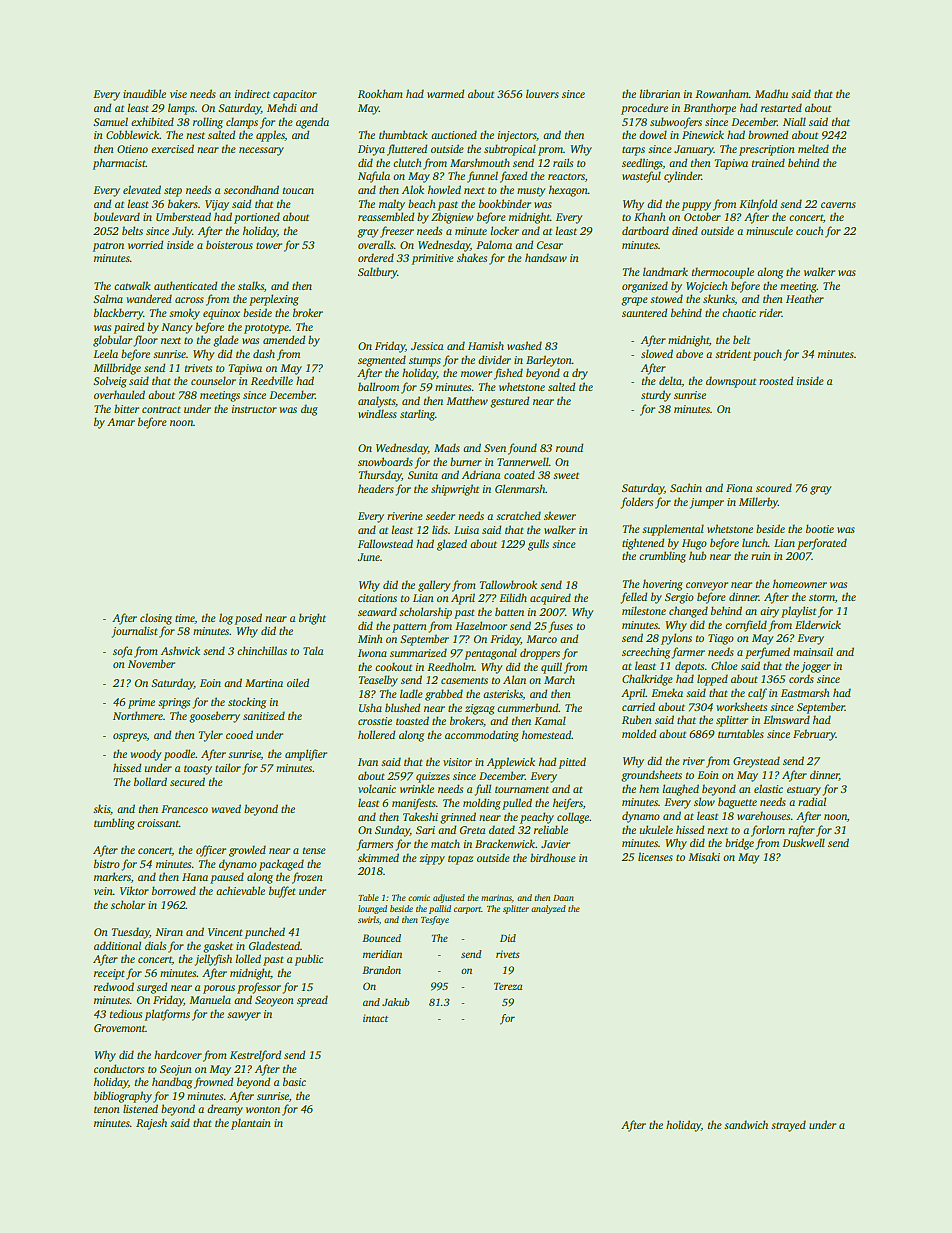 This page has width=952, height=1233. What do you see at coordinates (656, 829) in the page?
I see `ukulele` at bounding box center [656, 829].
